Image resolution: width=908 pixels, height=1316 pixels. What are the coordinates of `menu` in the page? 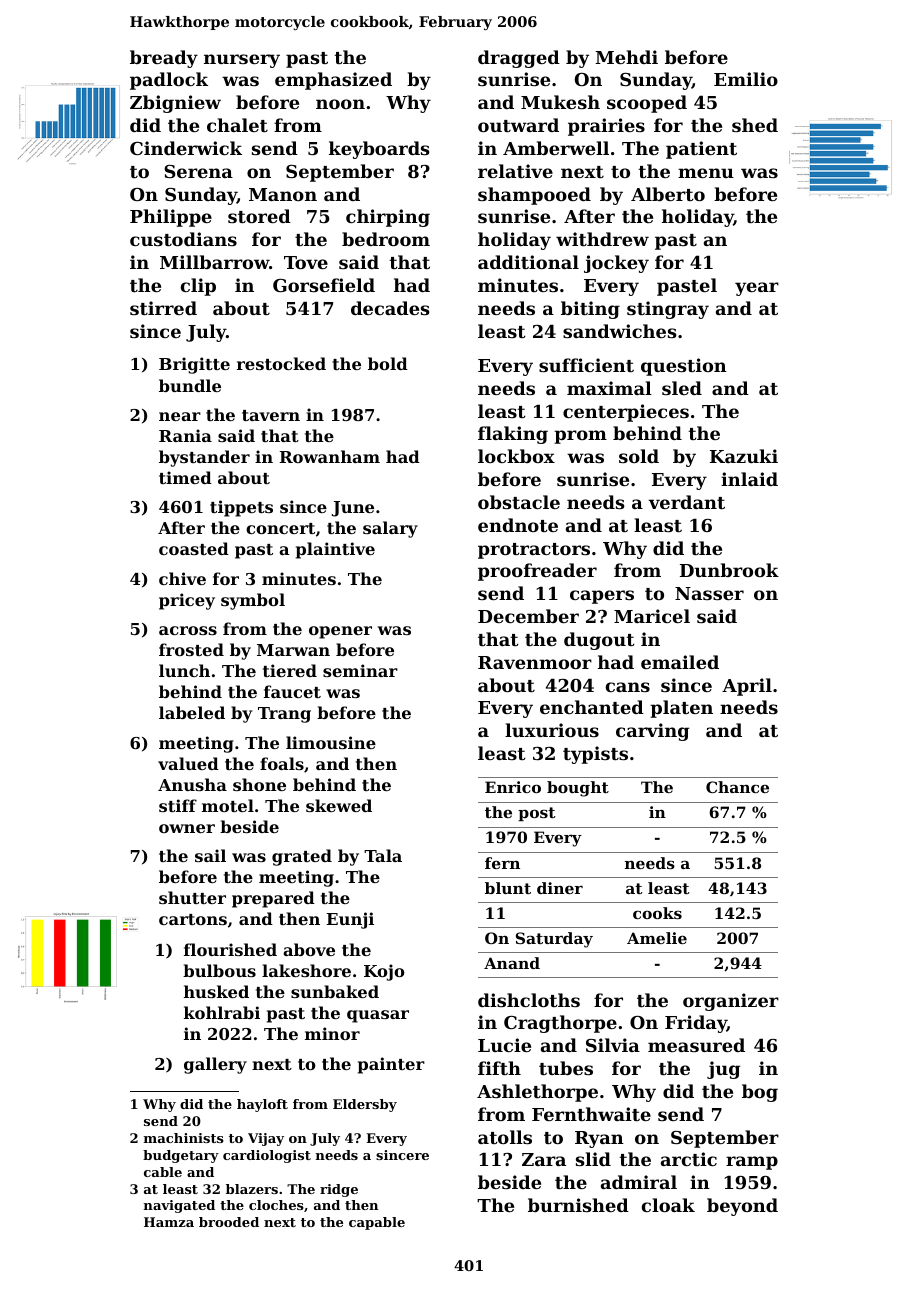 It's located at (706, 173).
